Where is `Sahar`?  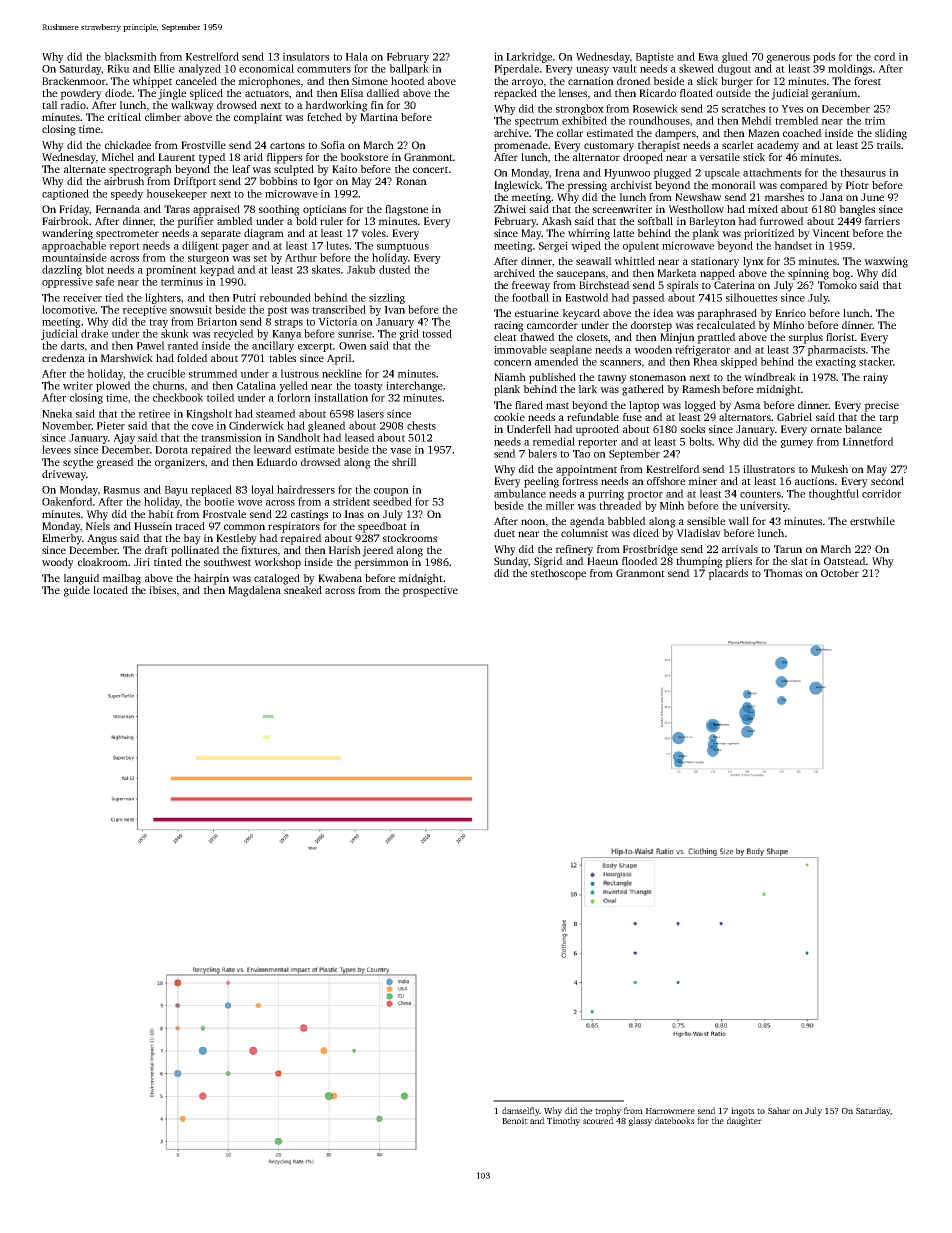
Sahar is located at coordinates (779, 1110).
